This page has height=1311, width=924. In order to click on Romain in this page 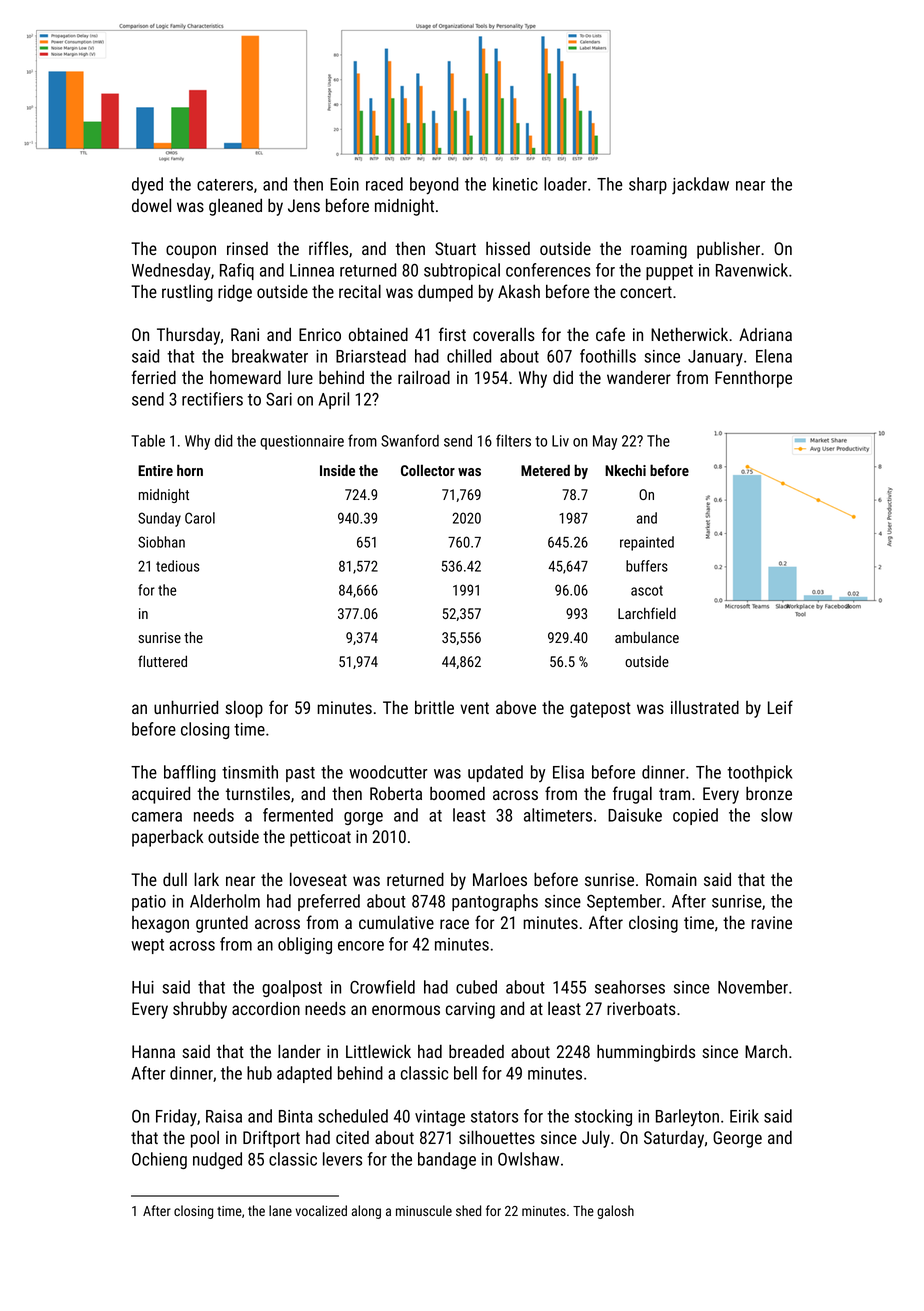, I will do `click(671, 879)`.
